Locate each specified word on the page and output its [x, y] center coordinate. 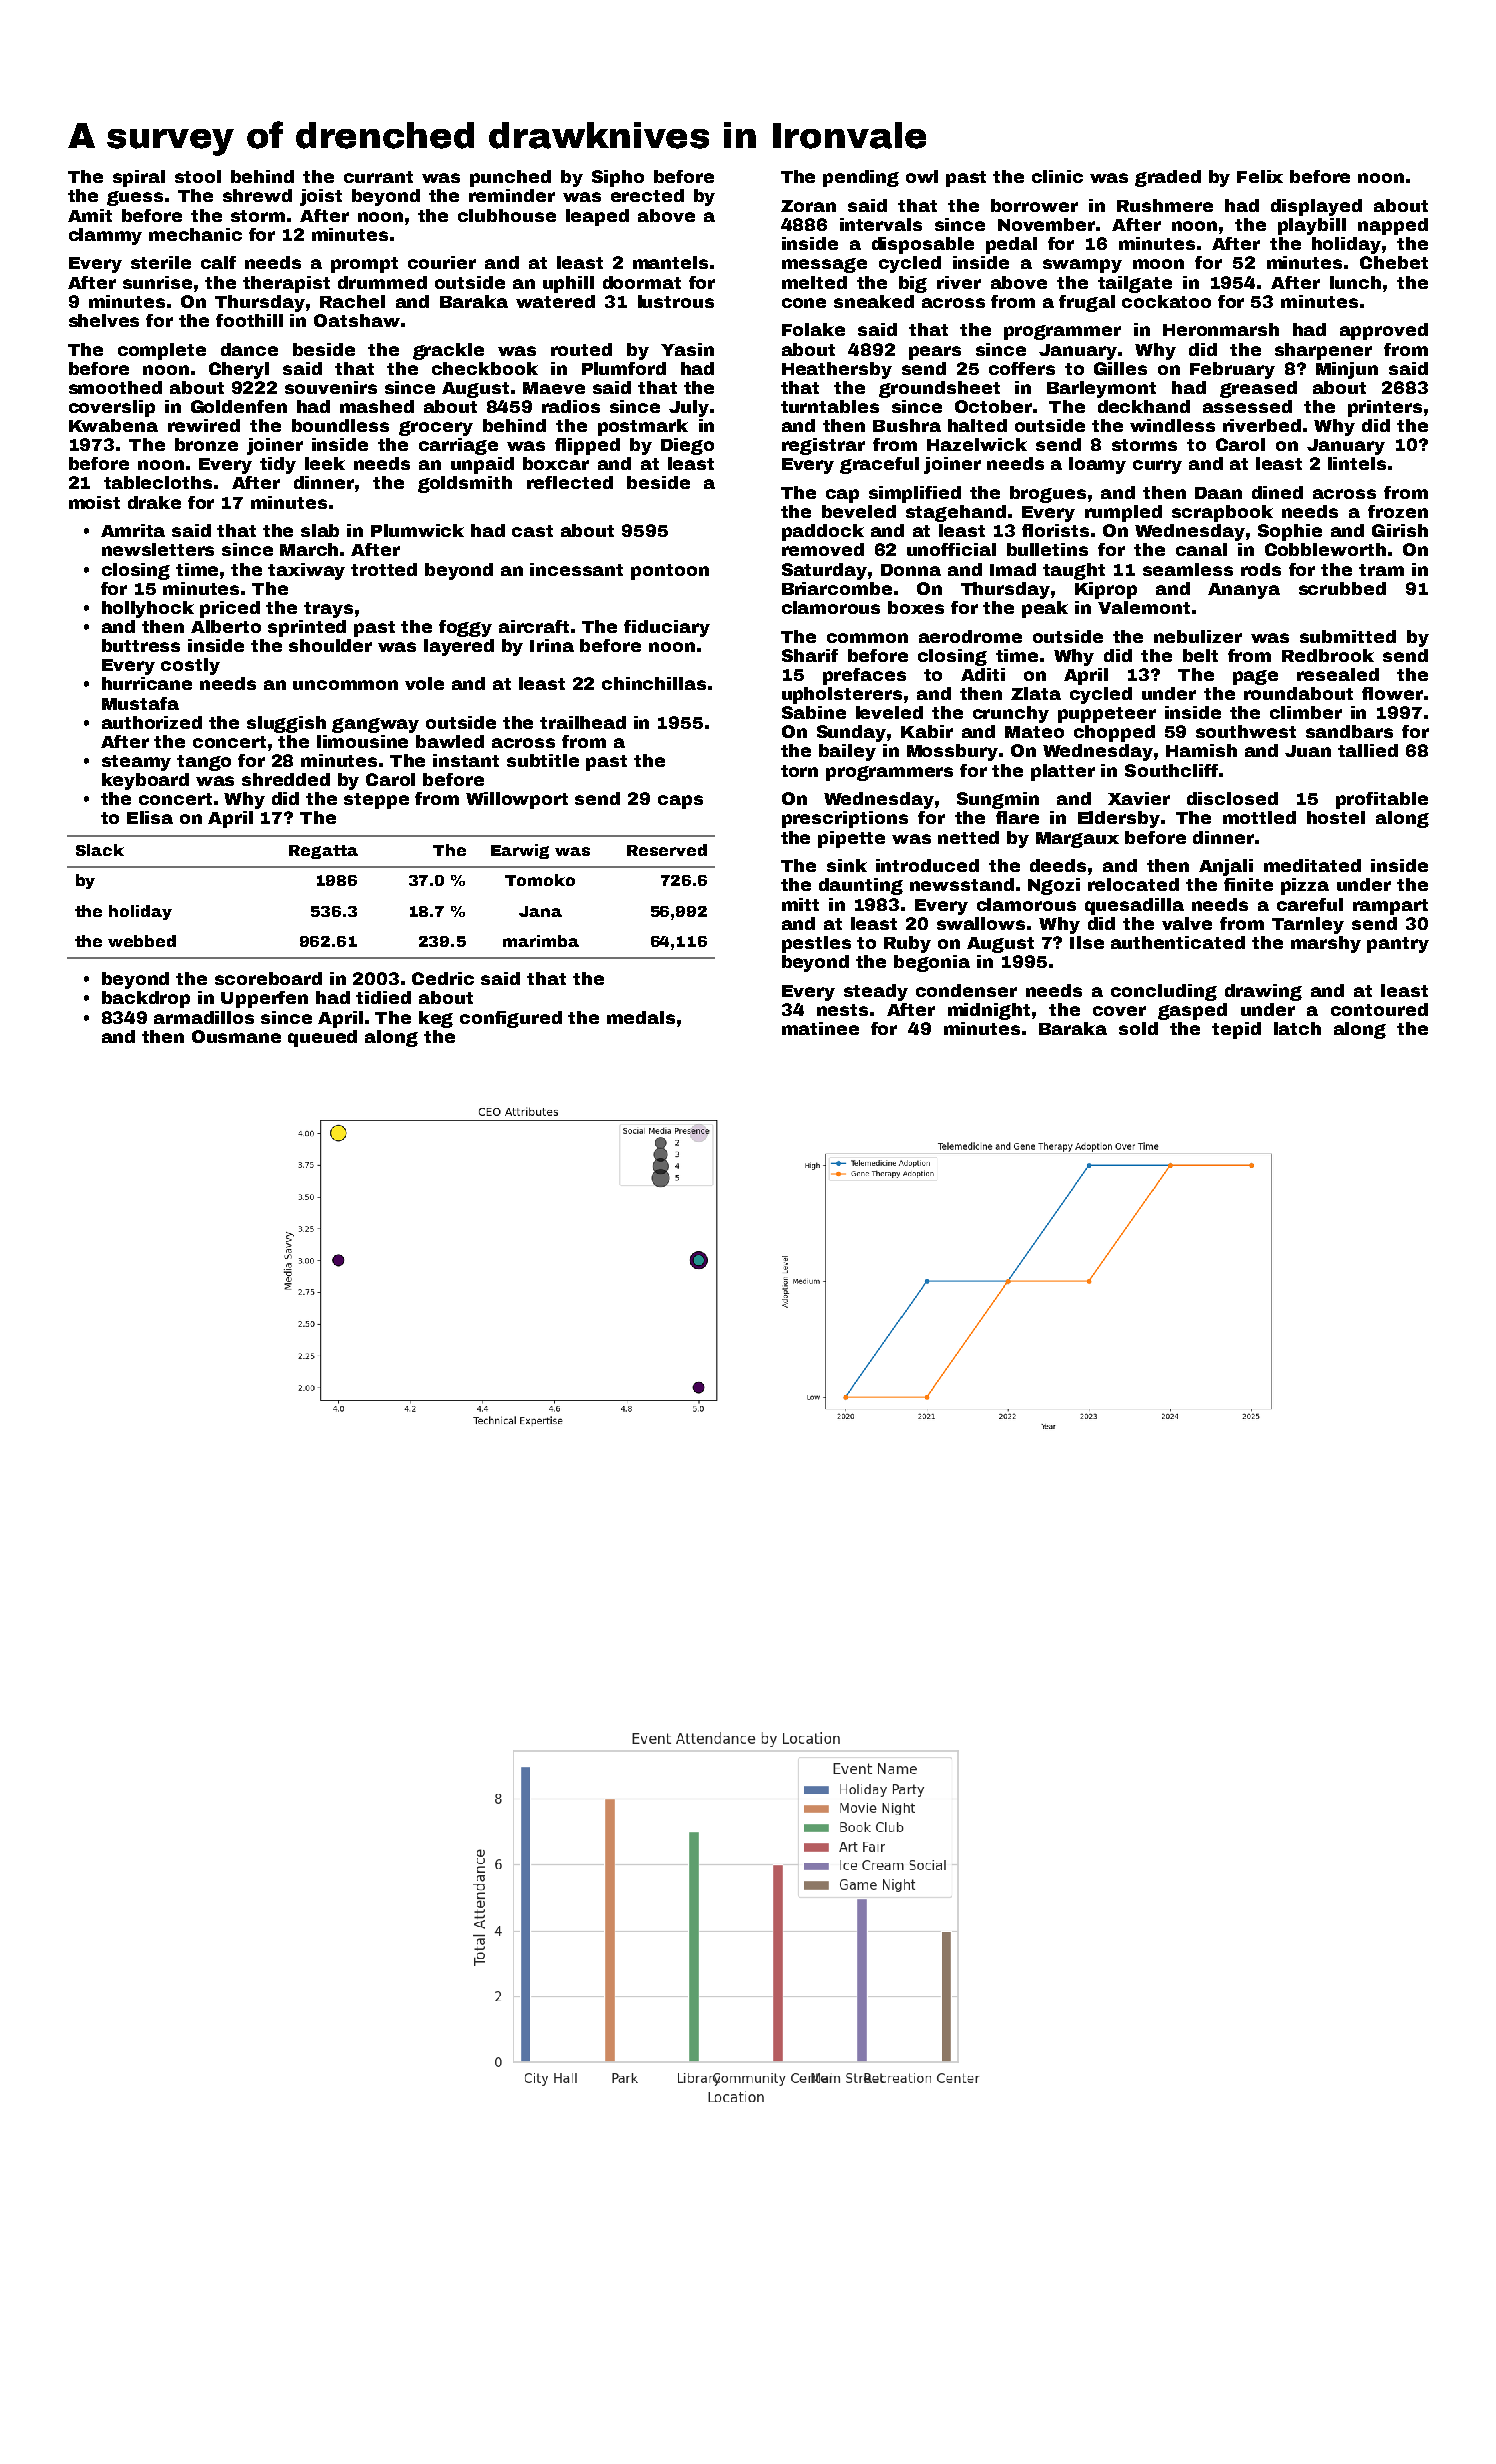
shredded [286, 779]
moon [1158, 264]
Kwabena [113, 425]
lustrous [676, 301]
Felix [1260, 176]
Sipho [618, 178]
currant [378, 177]
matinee [820, 1028]
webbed [142, 941]
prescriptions [845, 819]
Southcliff [1171, 770]
